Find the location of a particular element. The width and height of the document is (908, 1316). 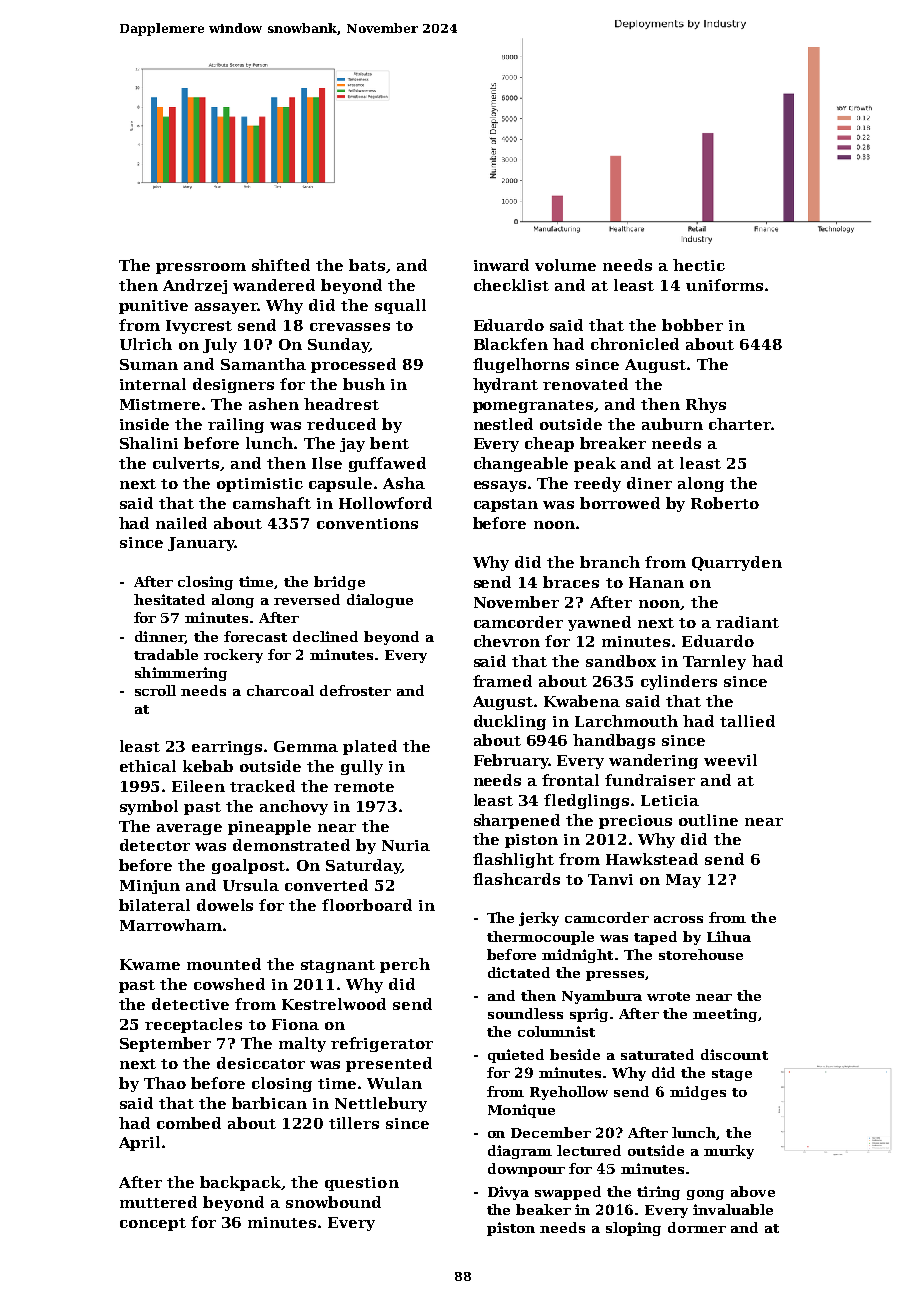

hectic is located at coordinates (699, 265).
